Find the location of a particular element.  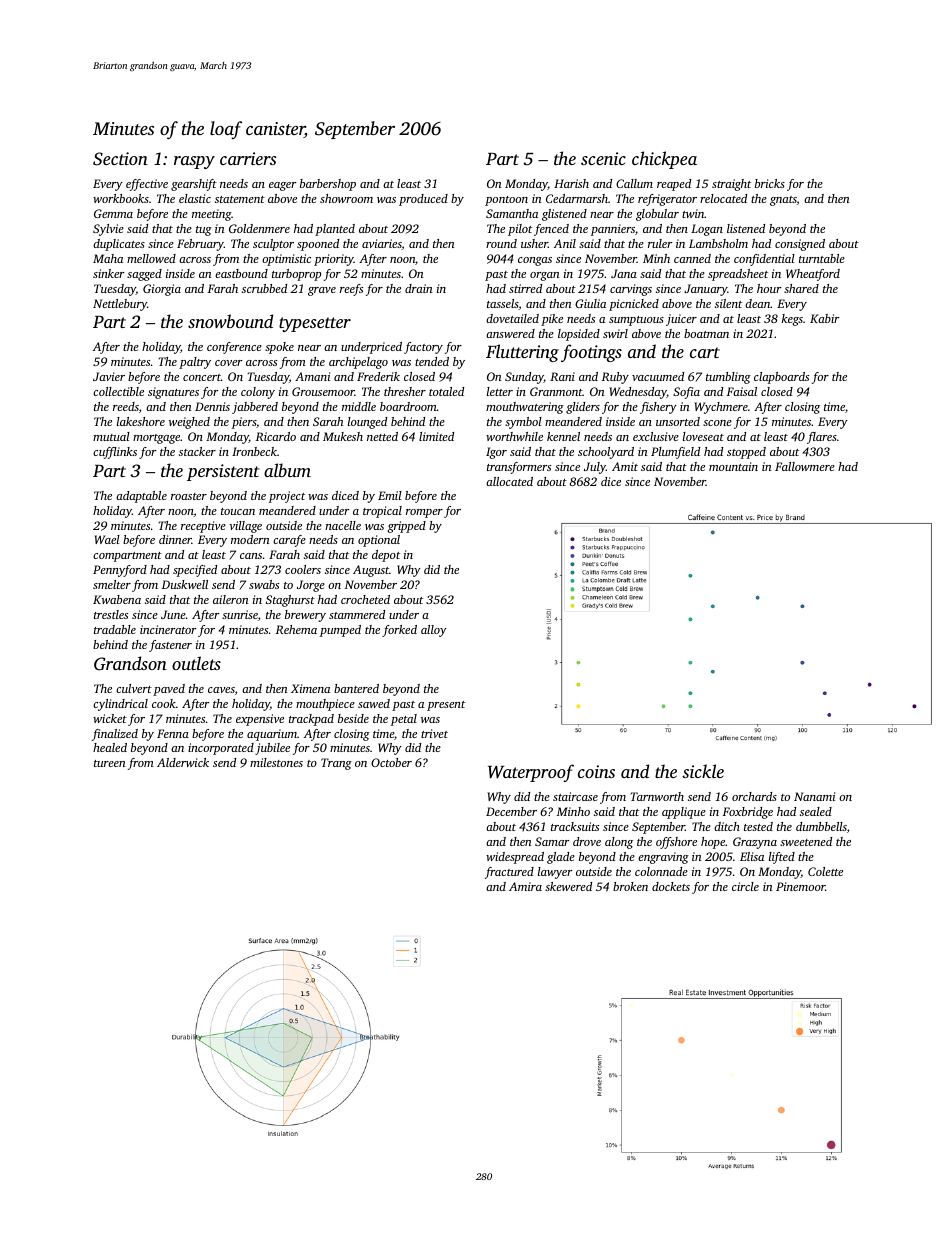

gnats is located at coordinates (783, 201).
